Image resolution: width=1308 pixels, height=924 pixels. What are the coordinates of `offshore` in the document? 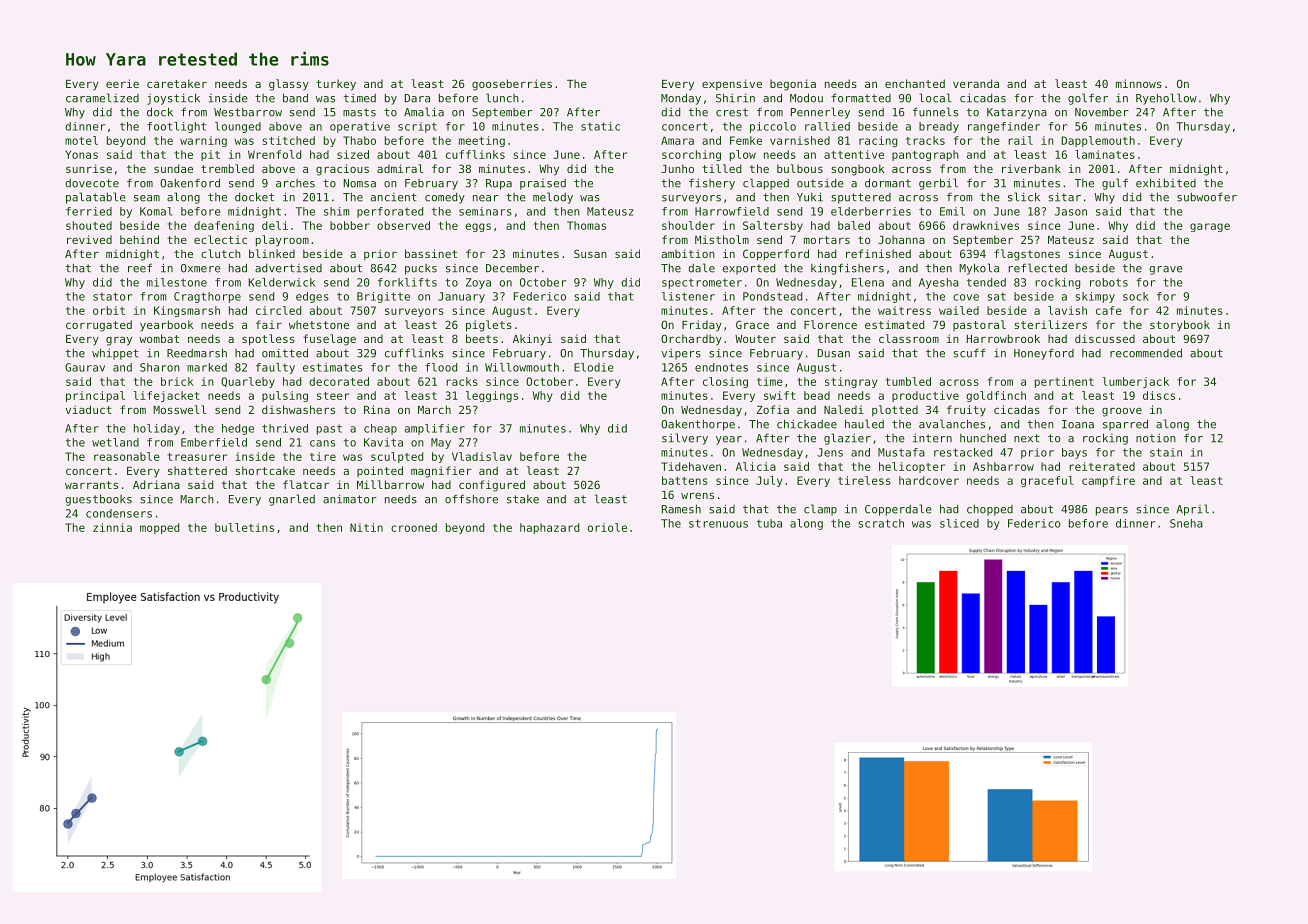 It's located at (471, 499).
